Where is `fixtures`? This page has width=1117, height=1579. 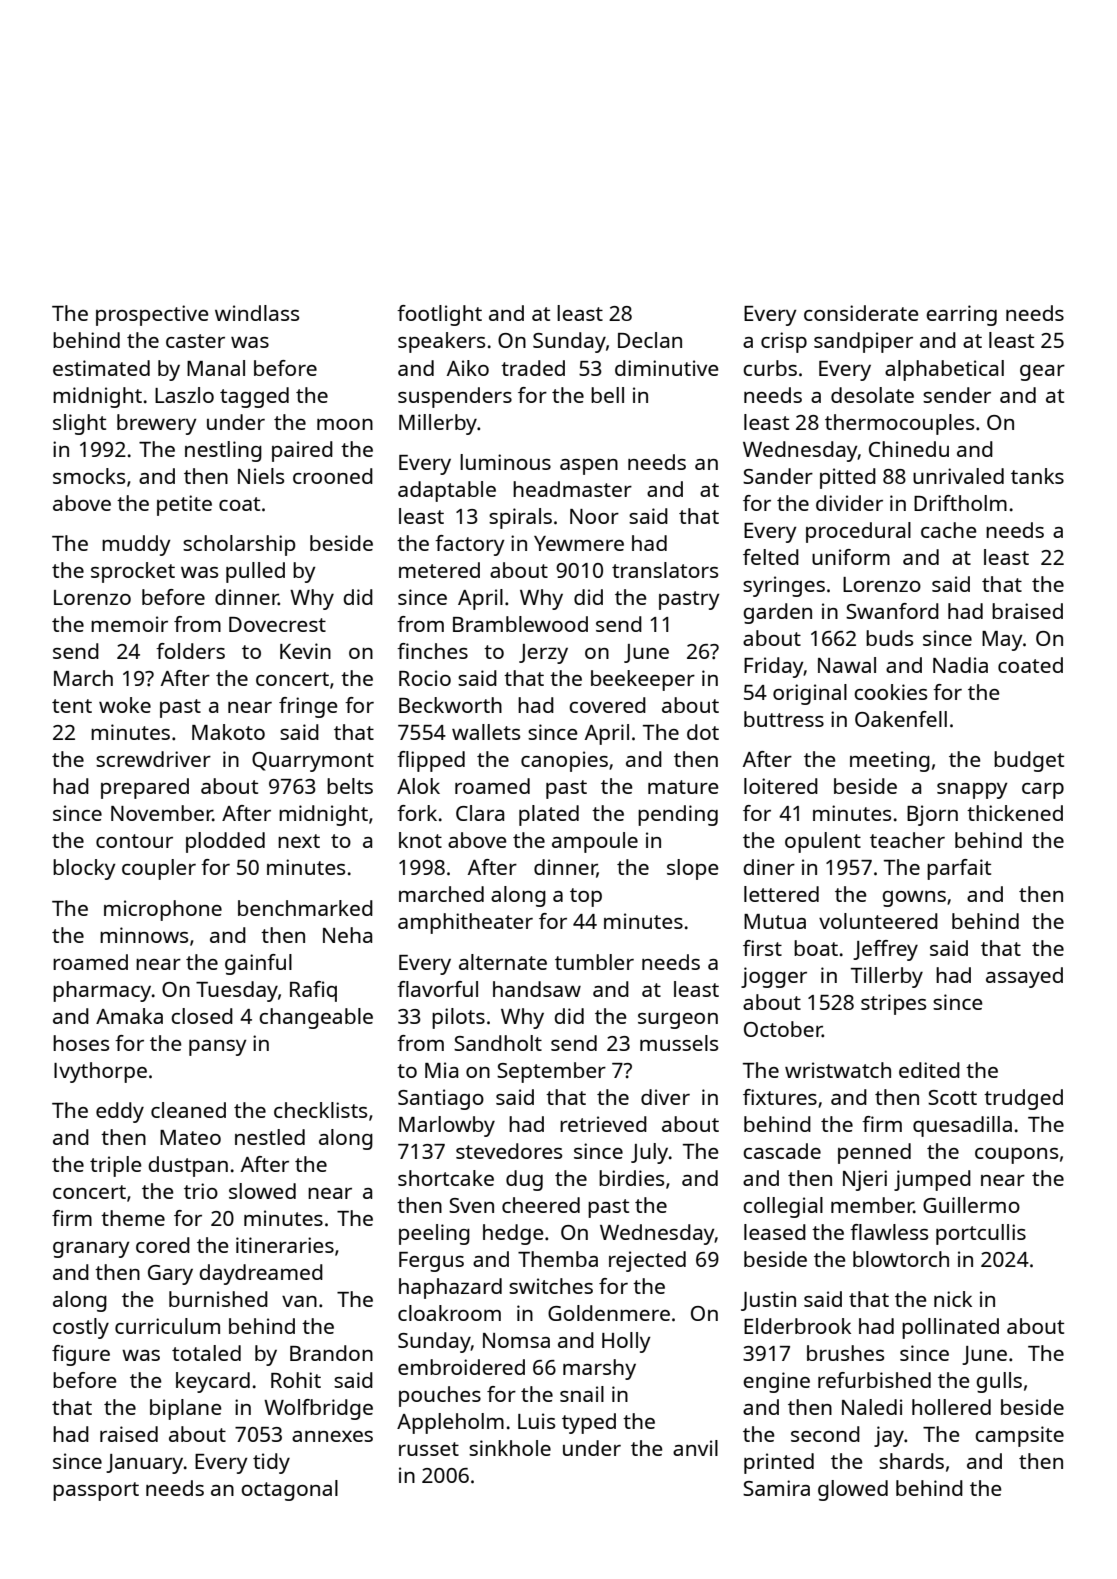 fixtures is located at coordinates (780, 1097).
